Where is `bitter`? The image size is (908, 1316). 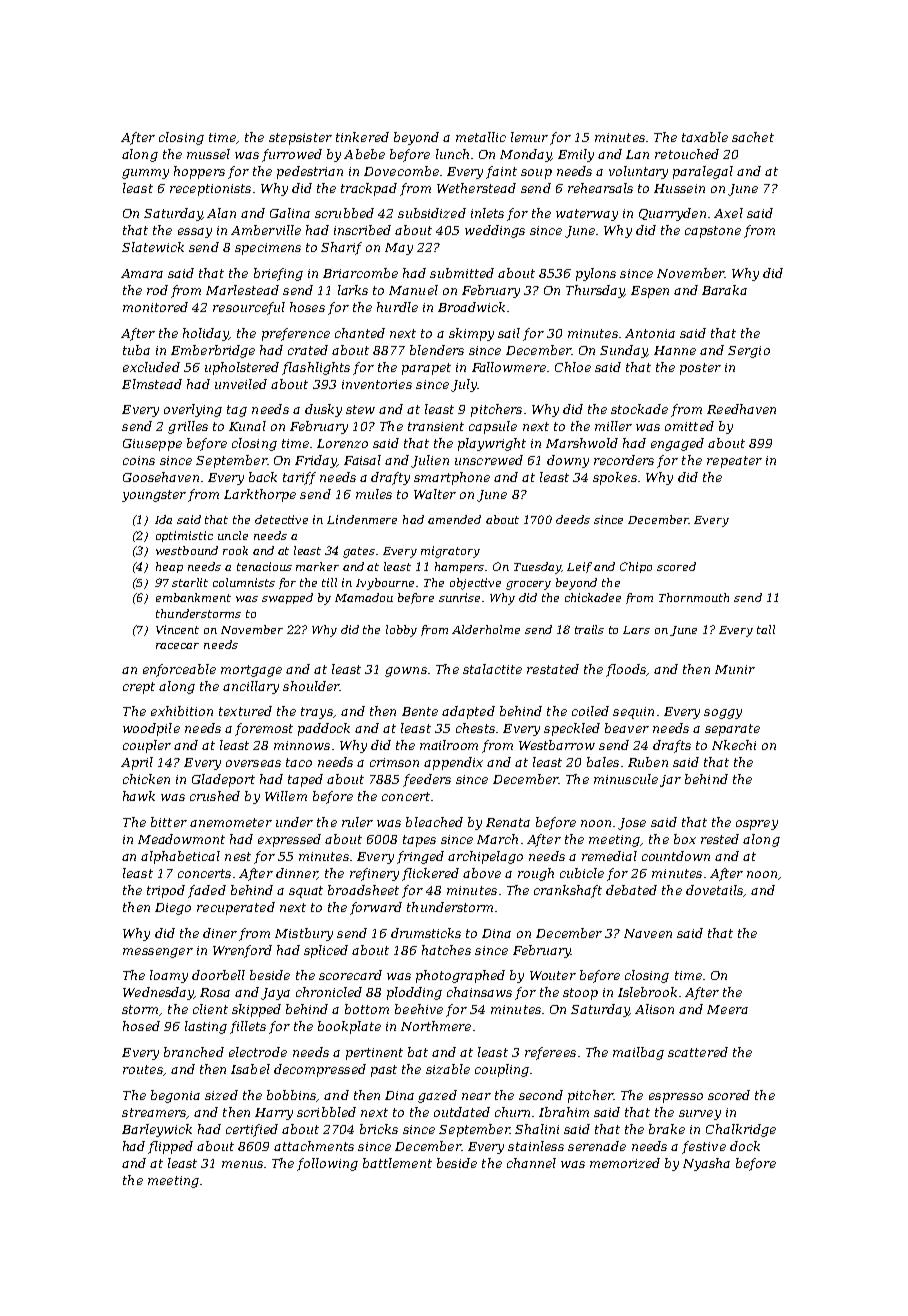
bitter is located at coordinates (169, 822).
